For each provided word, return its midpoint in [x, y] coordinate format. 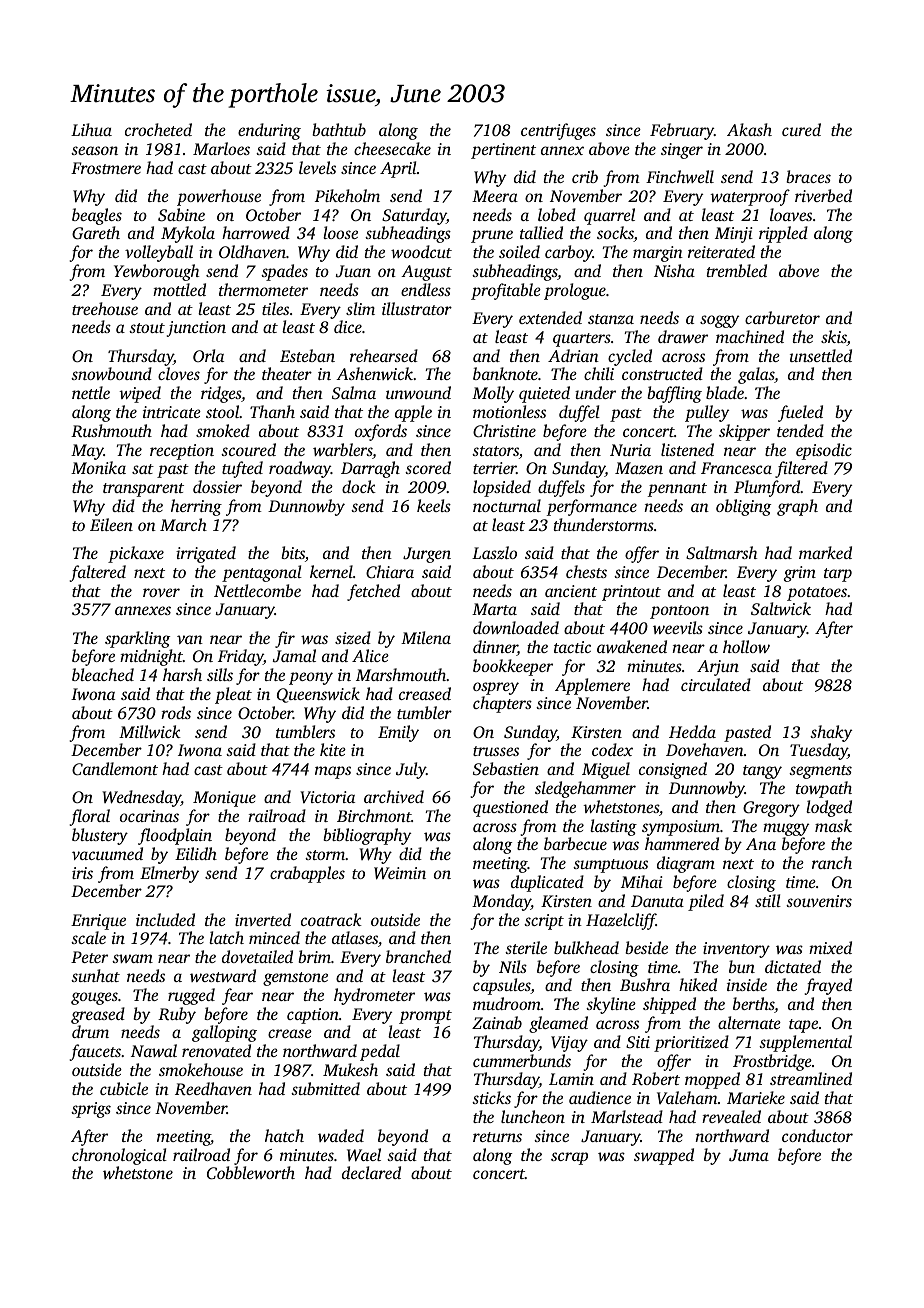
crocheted [158, 129]
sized [353, 637]
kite [333, 749]
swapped [664, 1156]
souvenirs [819, 901]
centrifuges [558, 131]
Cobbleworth [251, 1173]
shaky [831, 733]
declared [371, 1172]
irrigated [206, 554]
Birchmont [374, 815]
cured [801, 129]
